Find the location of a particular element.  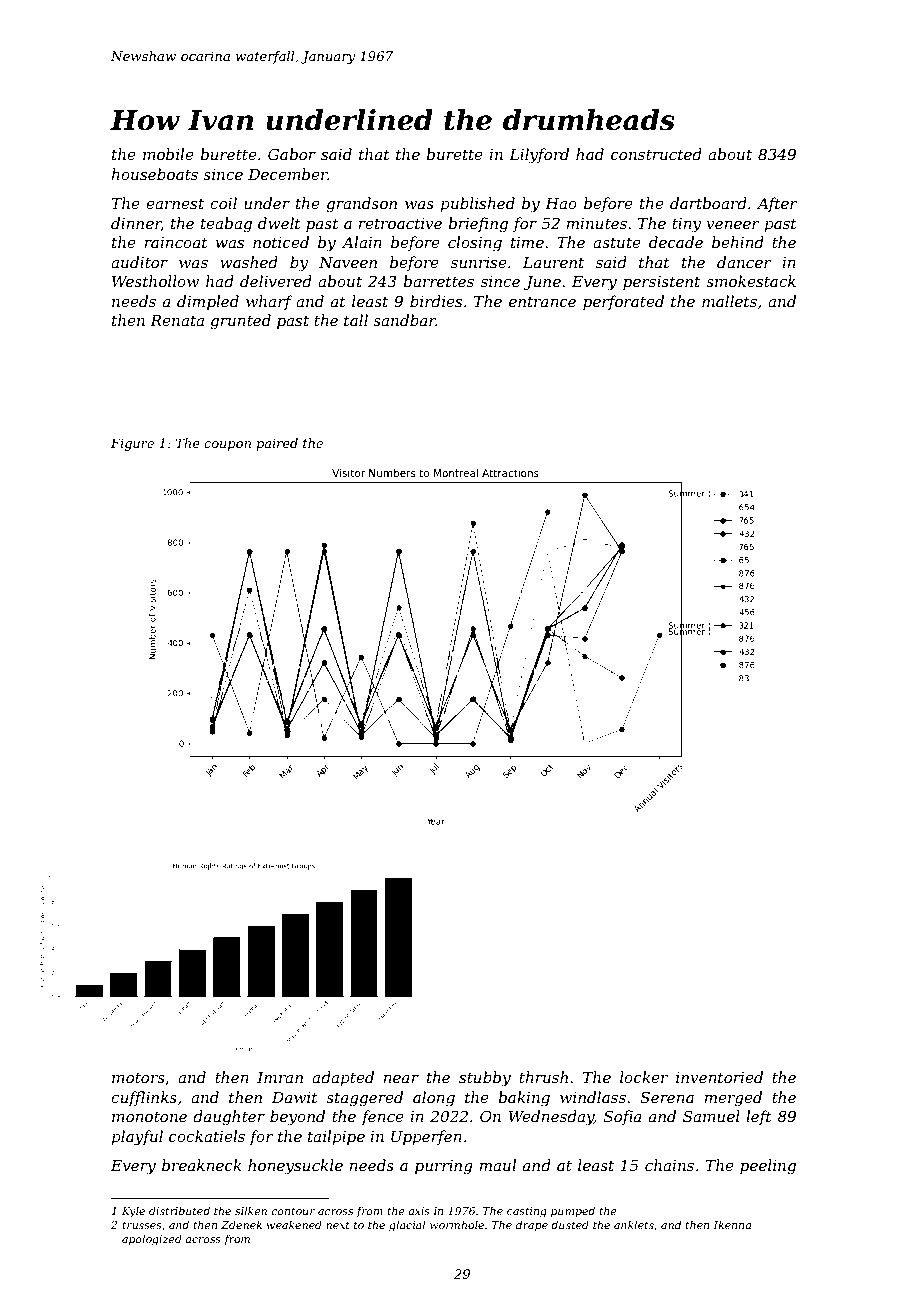

near is located at coordinates (401, 1079).
